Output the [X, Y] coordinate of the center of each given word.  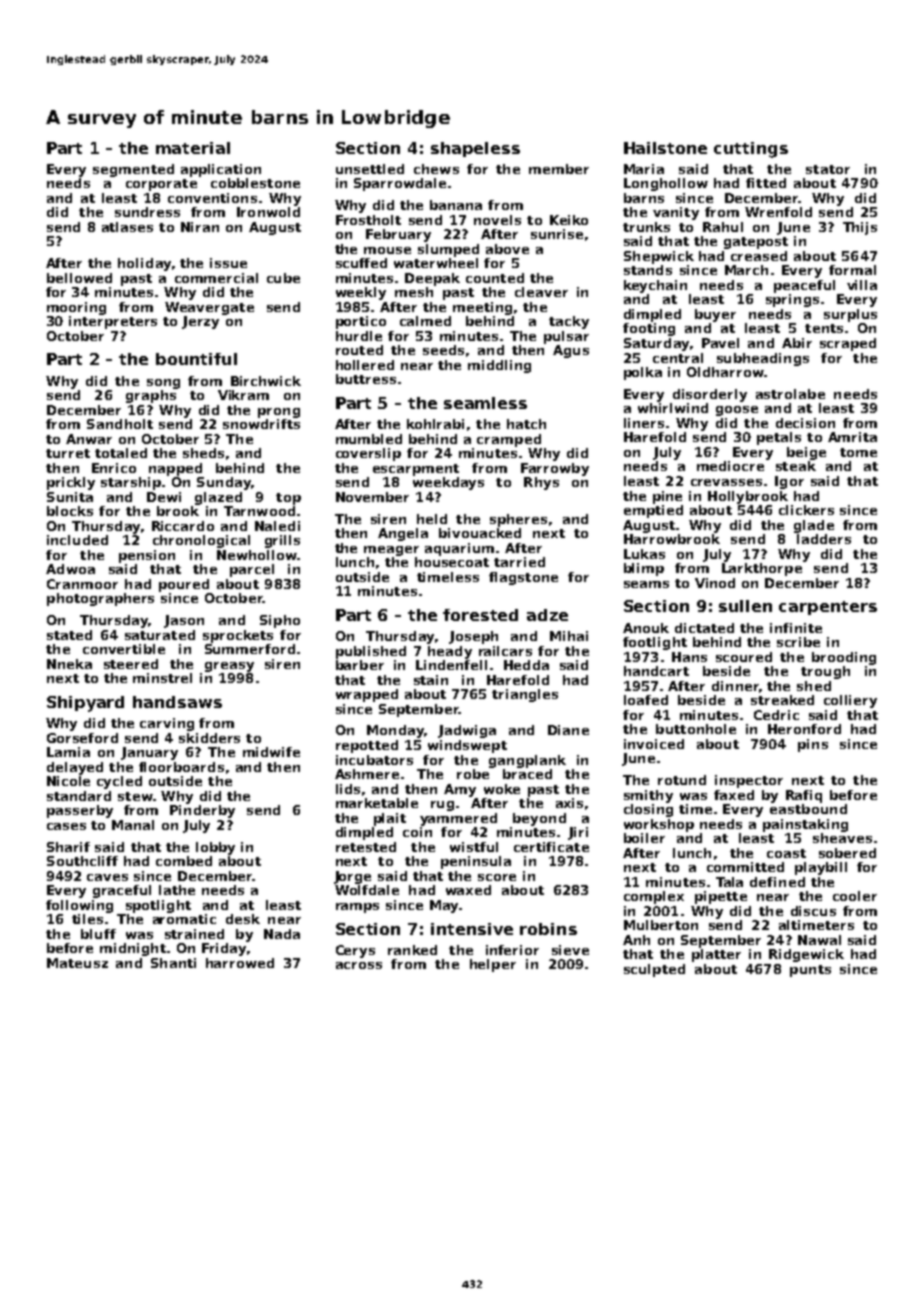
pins [813, 745]
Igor [789, 482]
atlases [127, 227]
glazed [218, 498]
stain [431, 680]
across [359, 965]
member [559, 169]
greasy [229, 667]
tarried [519, 562]
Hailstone [665, 148]
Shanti [173, 963]
